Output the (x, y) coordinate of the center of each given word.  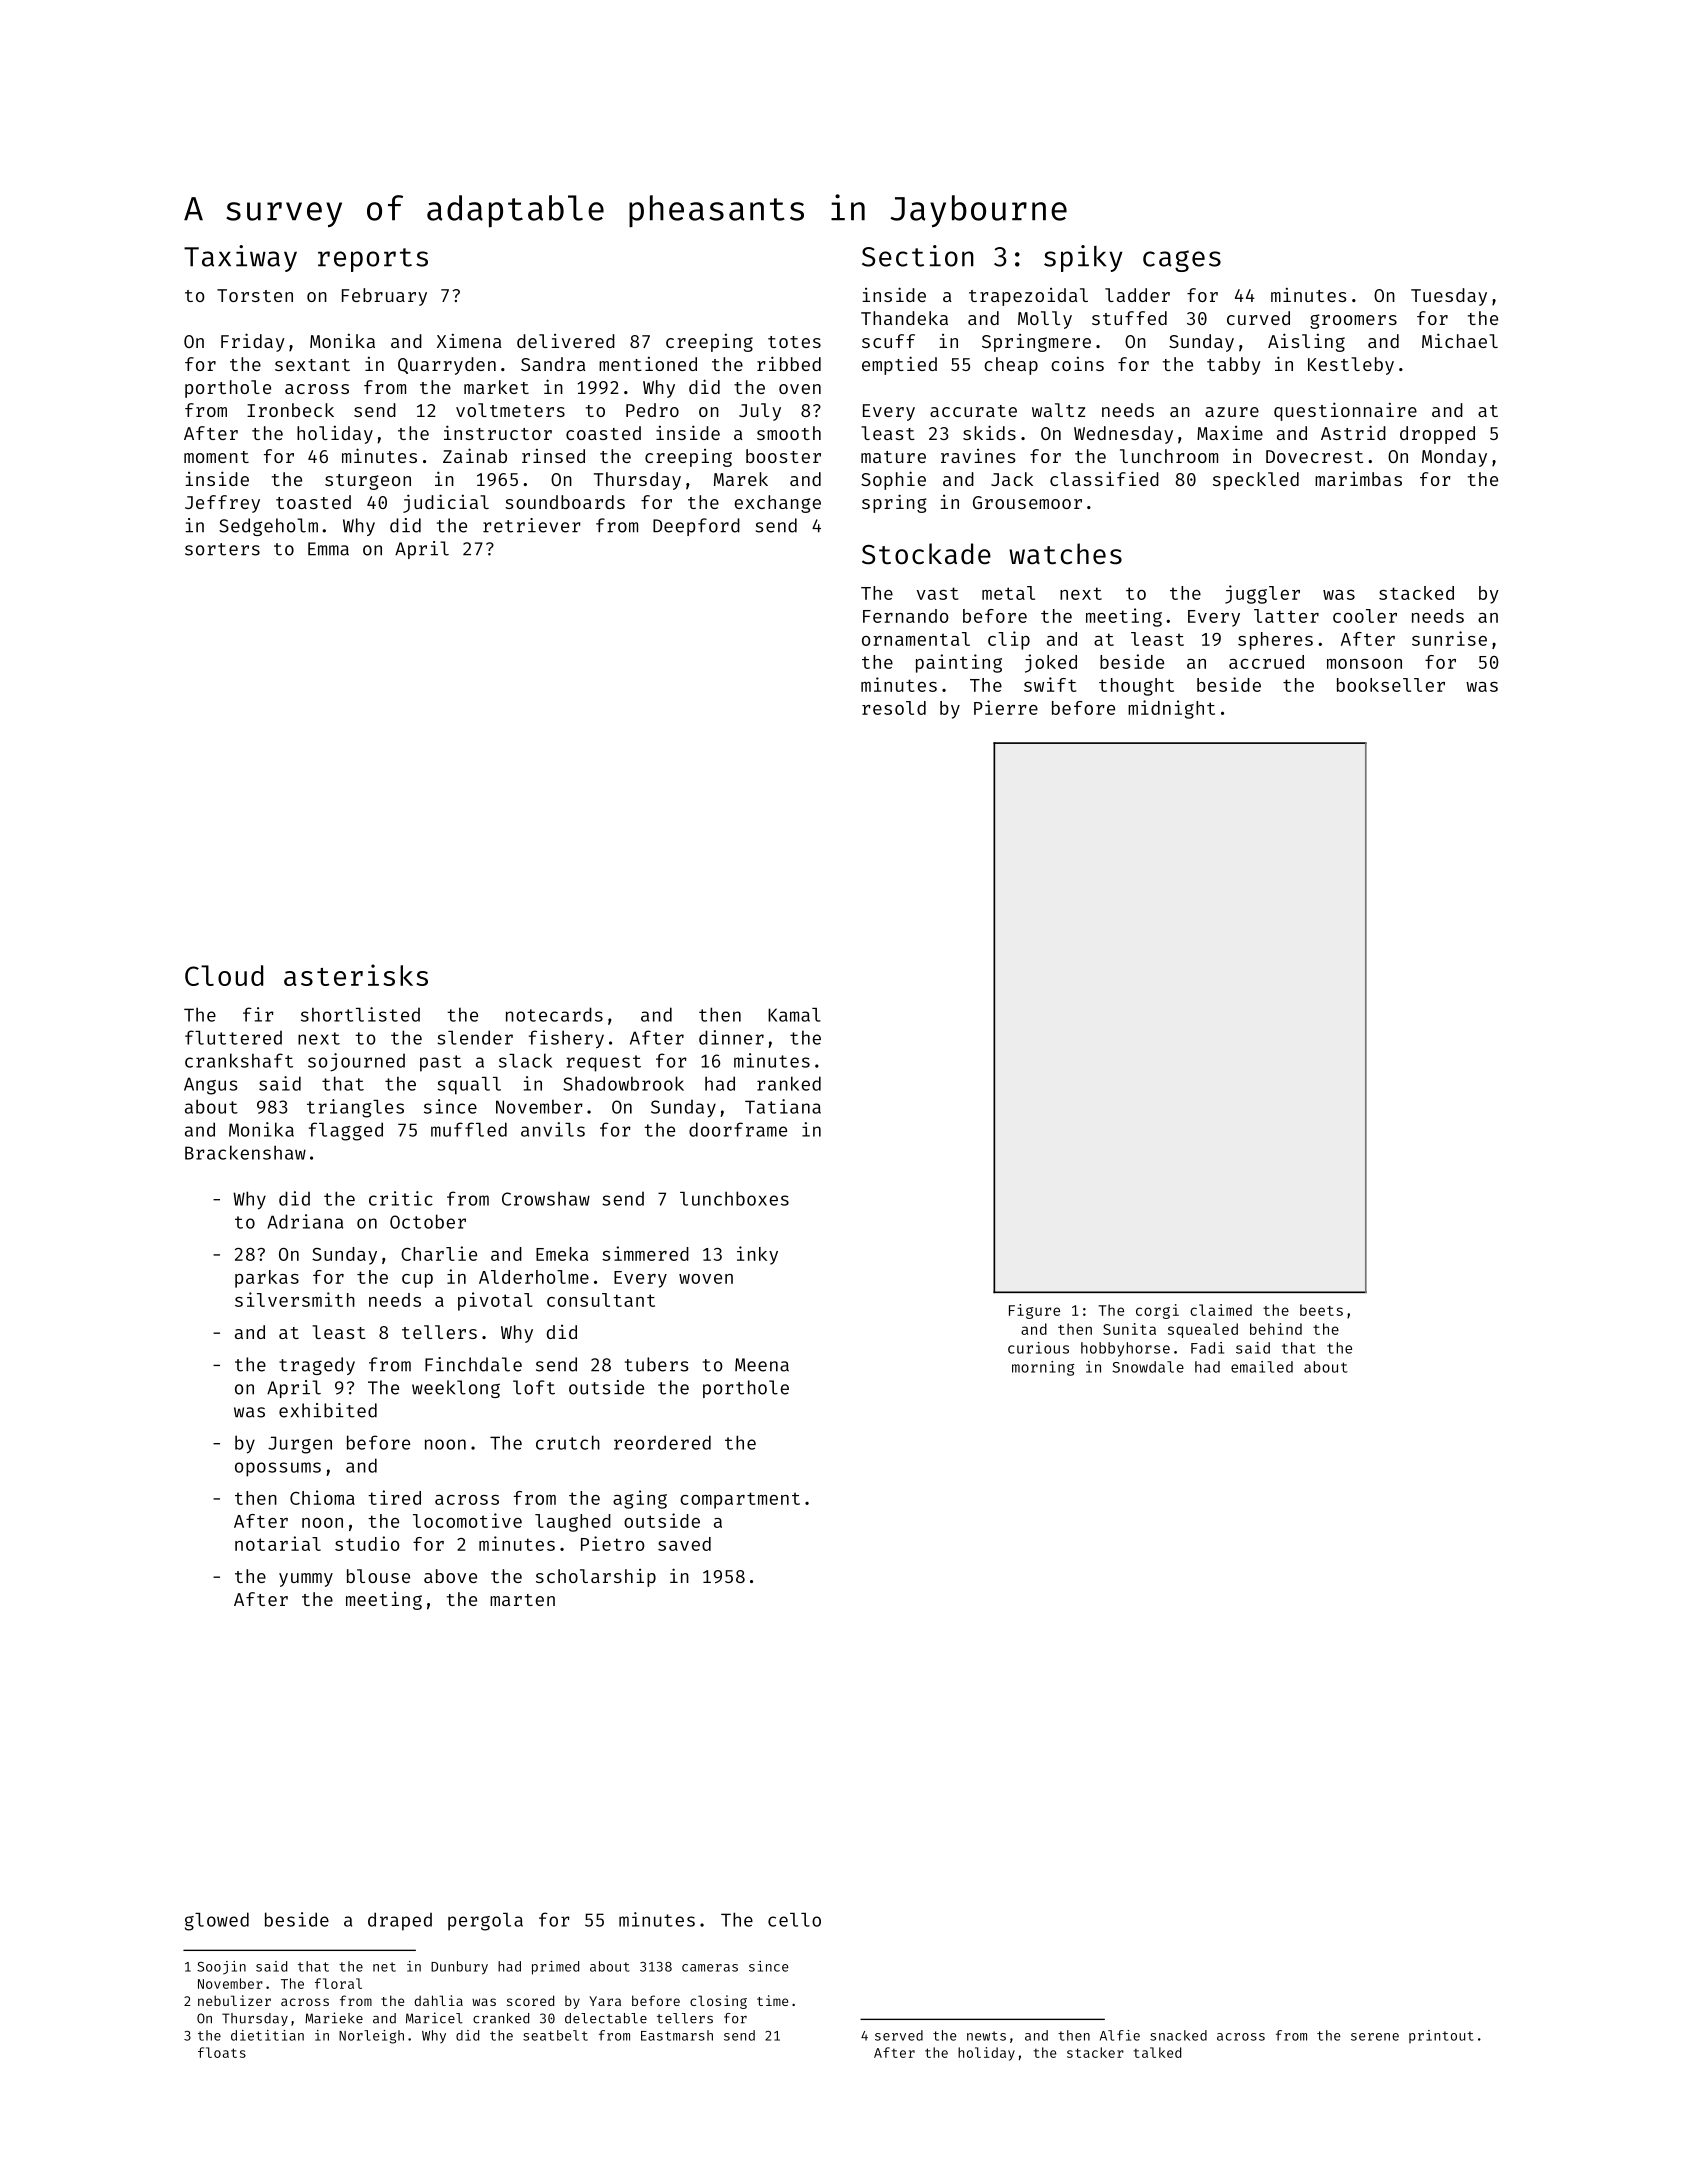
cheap (1011, 366)
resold (894, 708)
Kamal (794, 1015)
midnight (1171, 709)
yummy (306, 1580)
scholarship (596, 1578)
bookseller (1391, 685)
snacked (1178, 2035)
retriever (532, 525)
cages (1182, 261)
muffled (469, 1129)
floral (338, 1983)
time (772, 2000)
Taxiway (240, 258)
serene (1375, 2037)
